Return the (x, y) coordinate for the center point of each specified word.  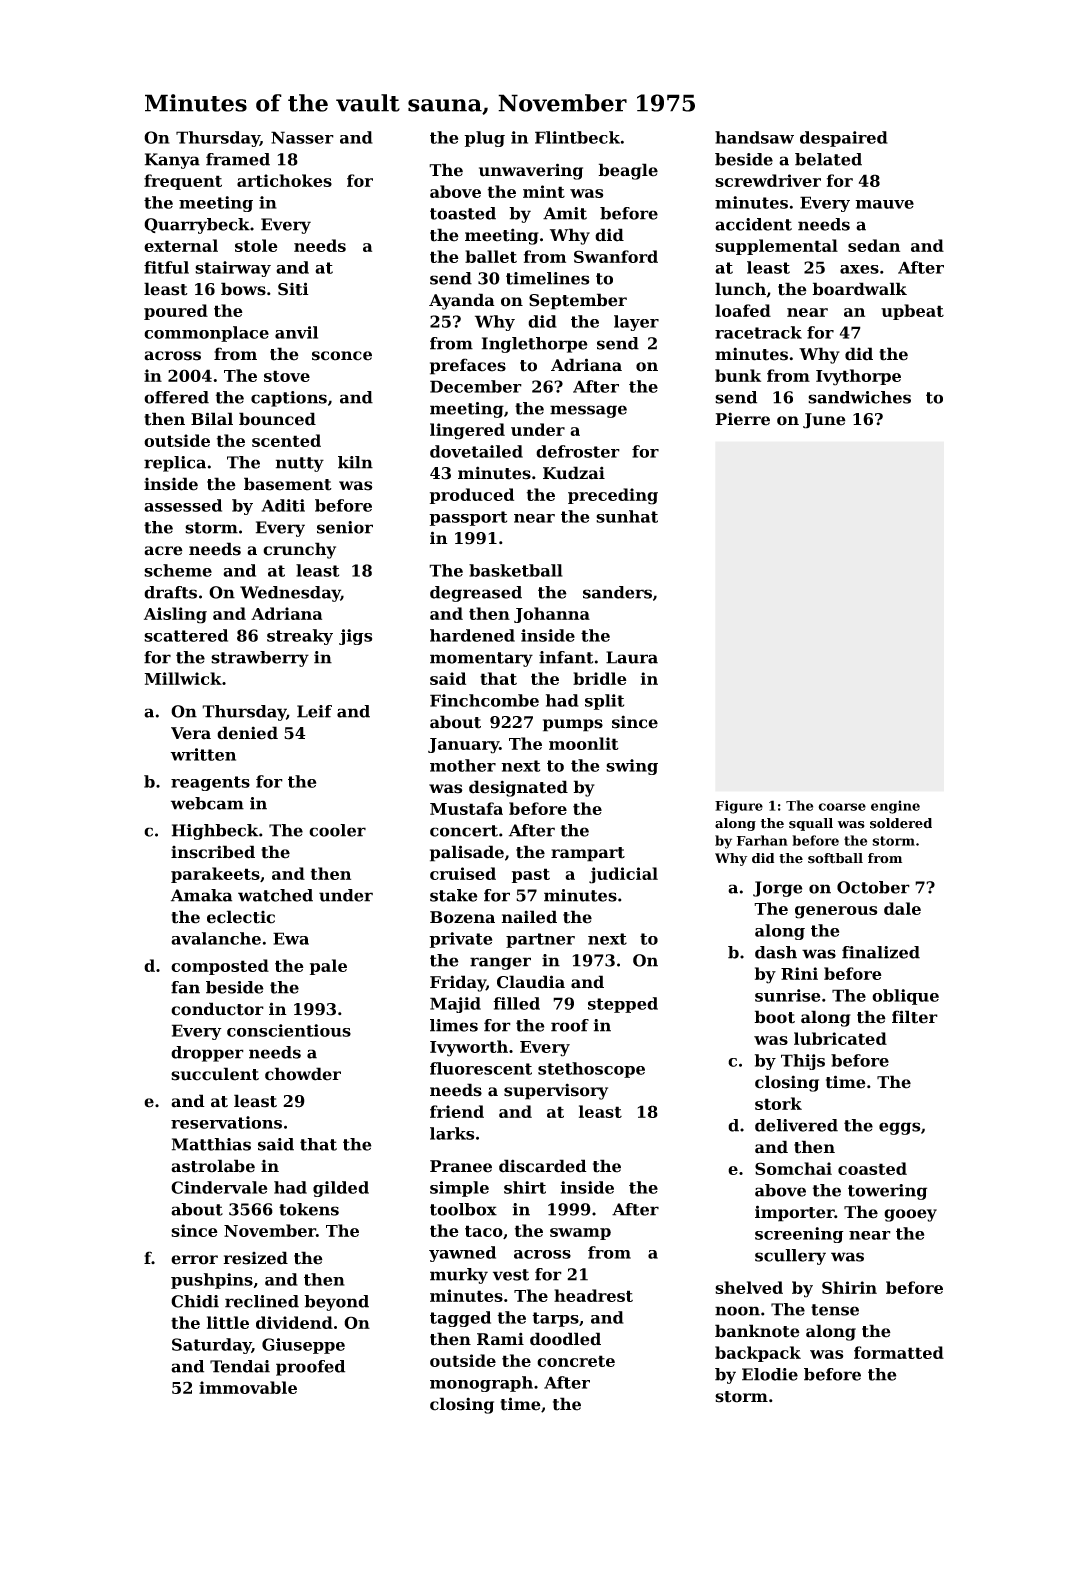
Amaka (201, 895)
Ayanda (462, 301)
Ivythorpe (858, 377)
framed (238, 159)
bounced (277, 419)
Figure (739, 807)
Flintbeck (577, 137)
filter (915, 1017)
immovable (248, 1387)
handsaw (754, 137)
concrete (576, 1361)
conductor (217, 1009)
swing (632, 767)
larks (452, 1133)
